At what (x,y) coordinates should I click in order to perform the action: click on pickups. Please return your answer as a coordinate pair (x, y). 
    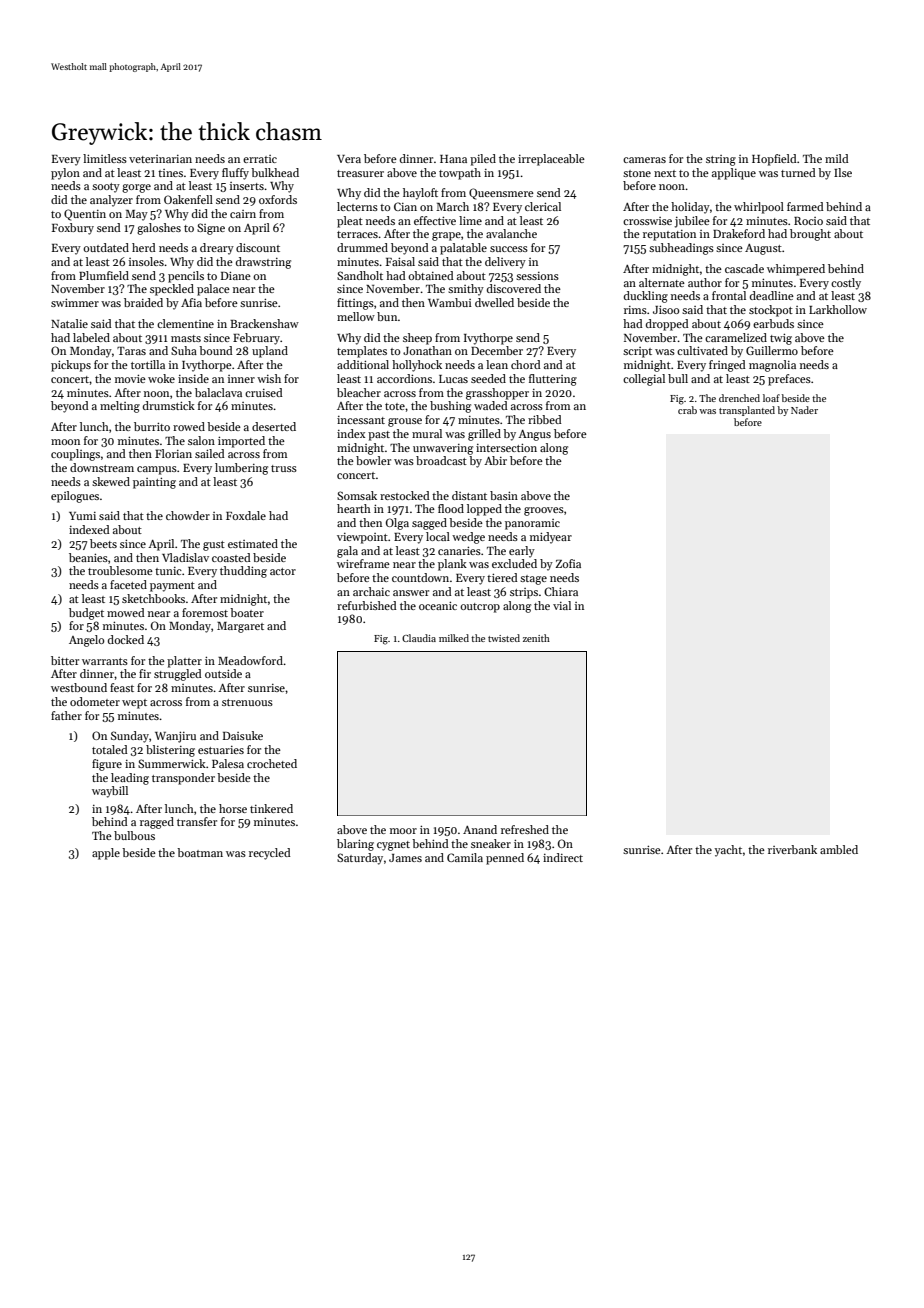
    Looking at the image, I should click on (71, 366).
